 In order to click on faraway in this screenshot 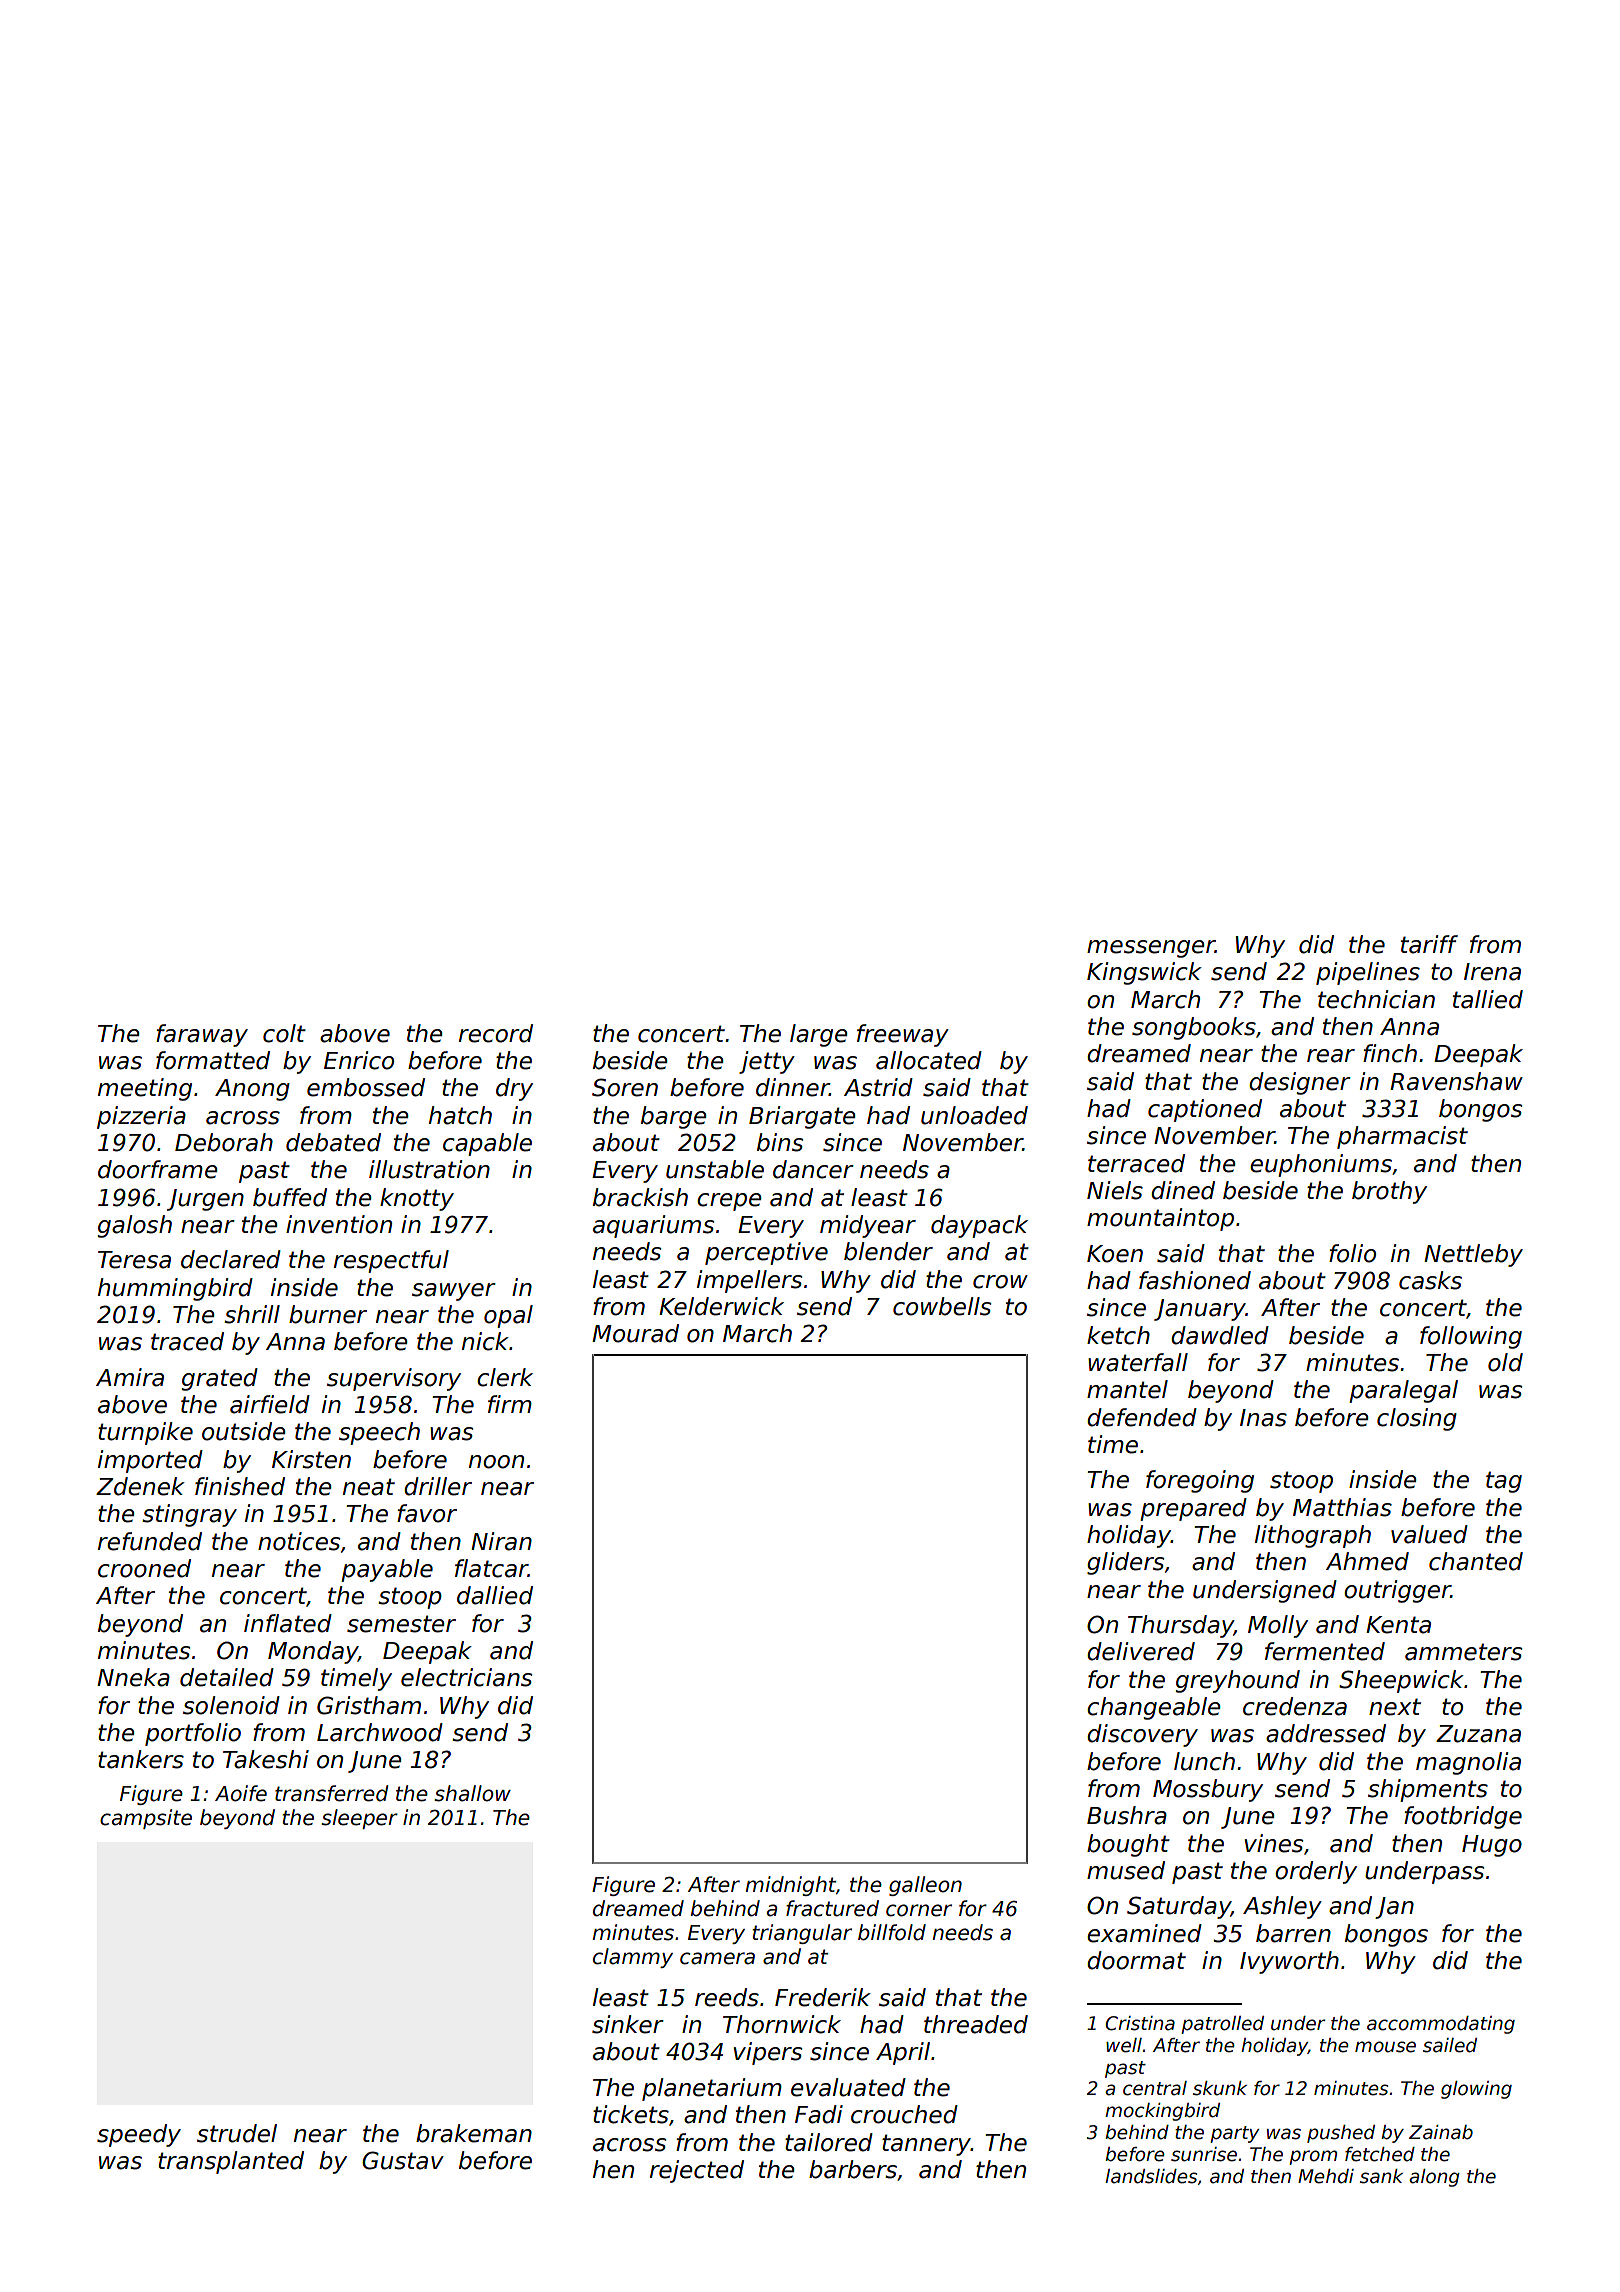, I will do `click(202, 1035)`.
